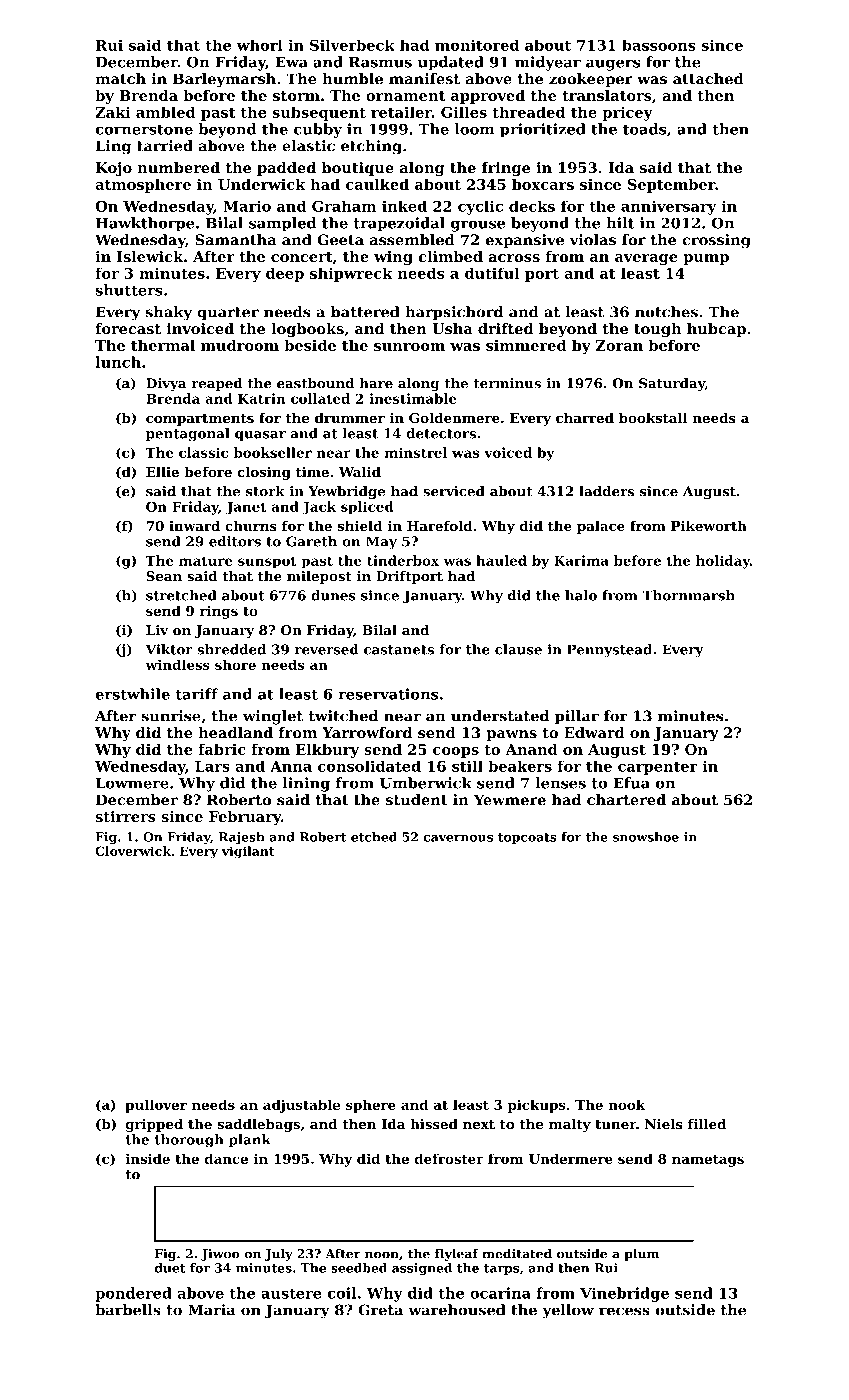  Describe the element at coordinates (409, 347) in the screenshot. I see `sunroom` at that location.
